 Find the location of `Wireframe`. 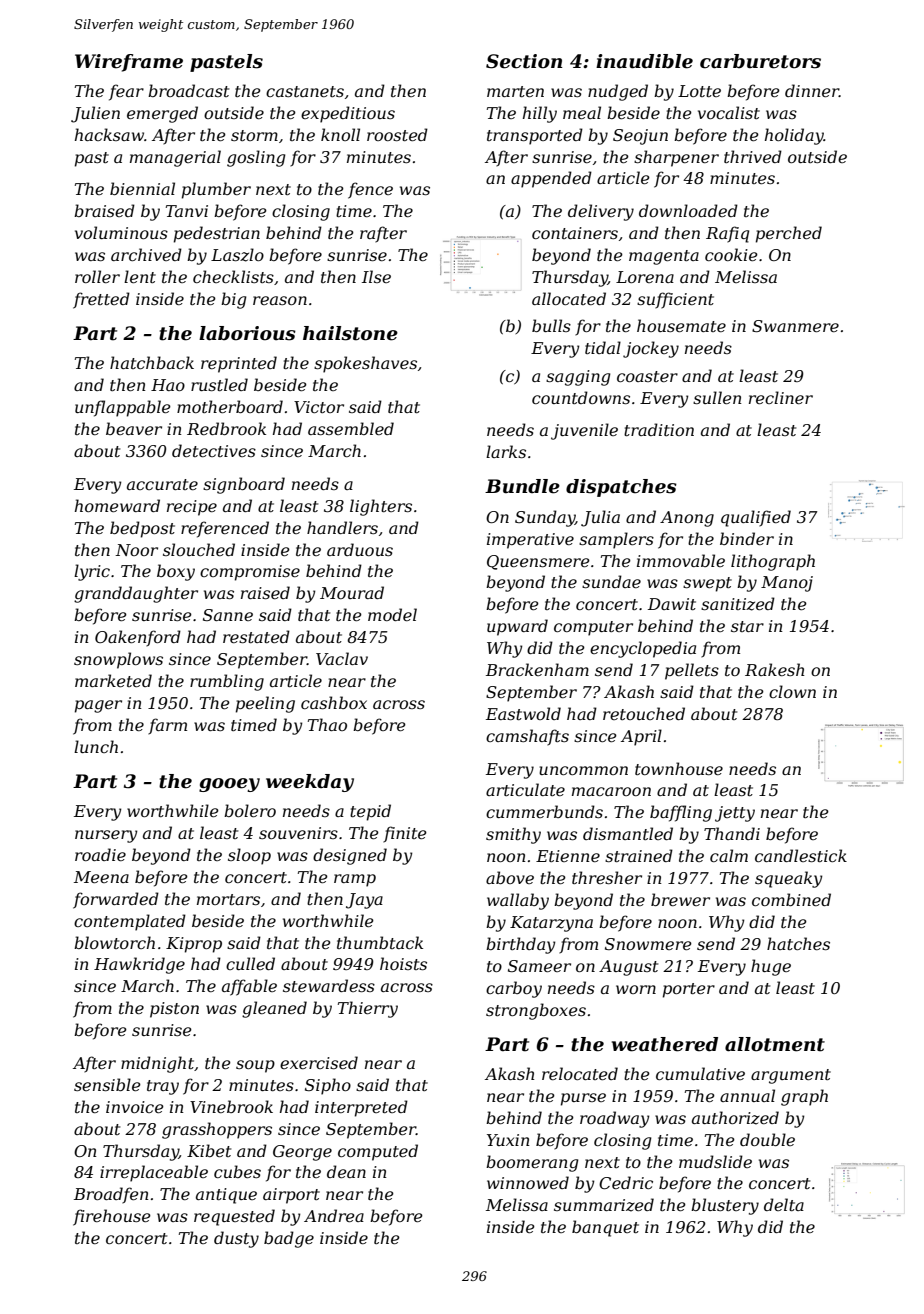

Wireframe is located at coordinates (129, 63).
